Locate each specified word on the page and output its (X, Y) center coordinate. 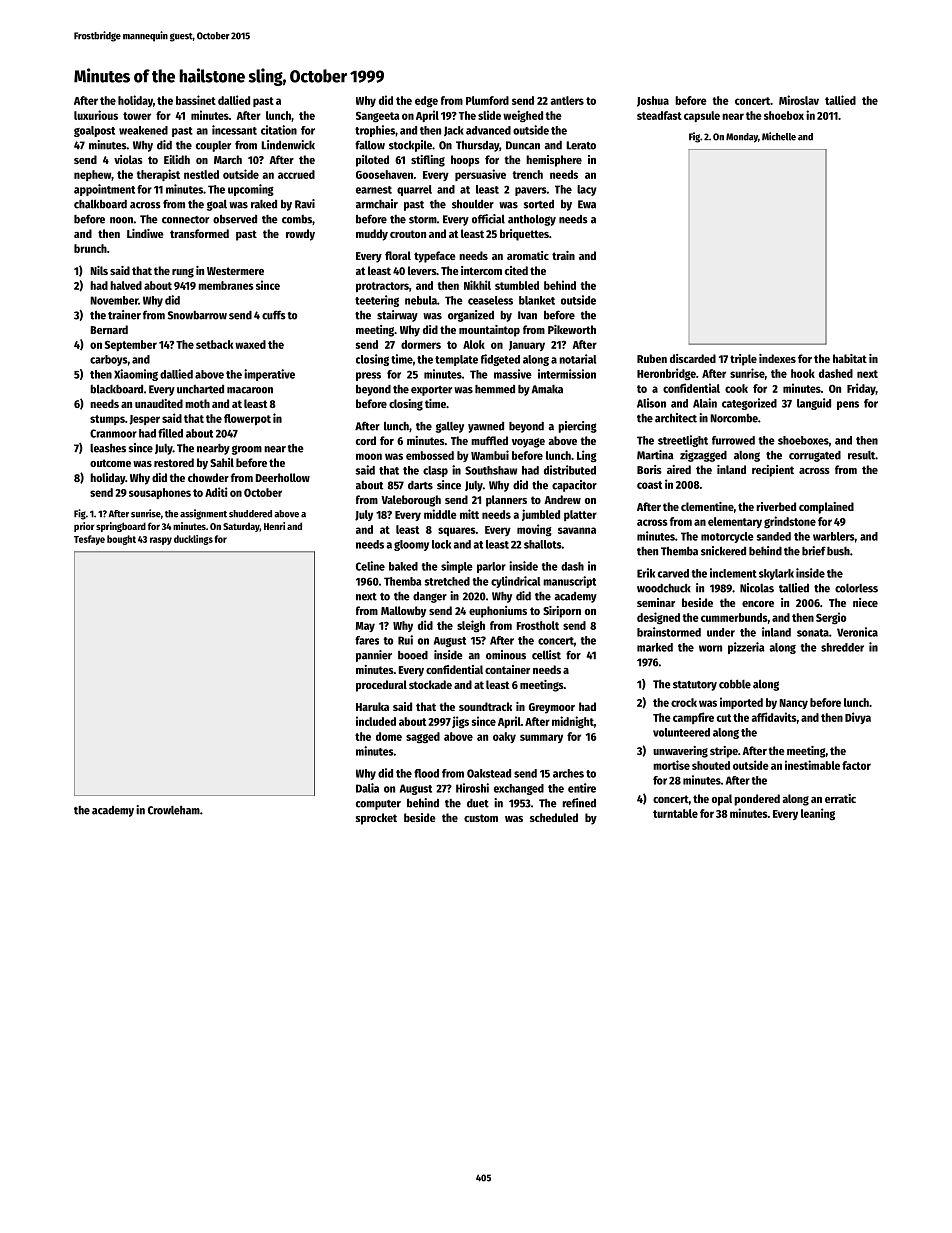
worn (710, 648)
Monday (742, 138)
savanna (577, 530)
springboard (121, 527)
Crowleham (174, 810)
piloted (372, 161)
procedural (381, 686)
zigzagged (703, 456)
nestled (201, 174)
